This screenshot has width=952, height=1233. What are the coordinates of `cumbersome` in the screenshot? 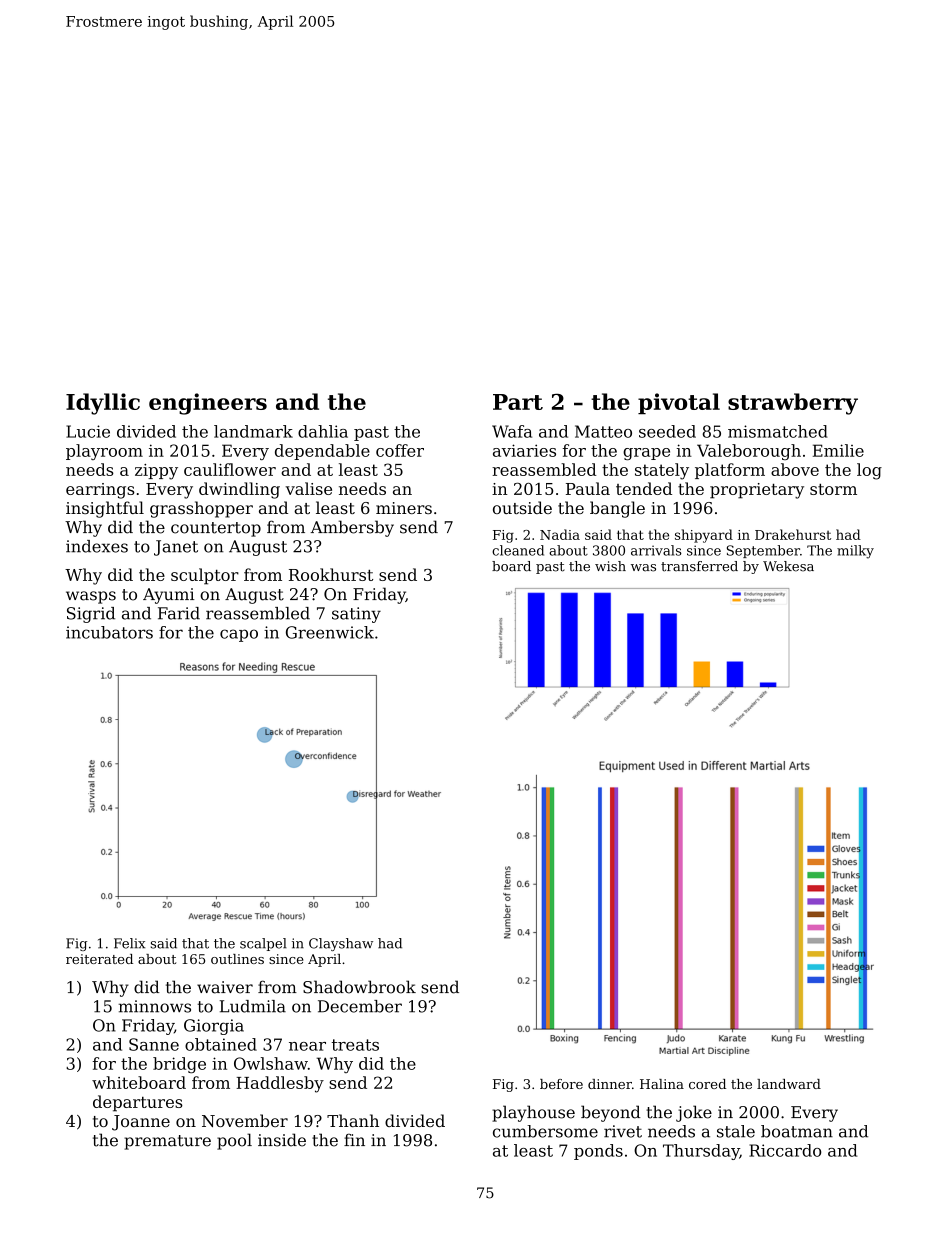 It's located at (545, 1131).
